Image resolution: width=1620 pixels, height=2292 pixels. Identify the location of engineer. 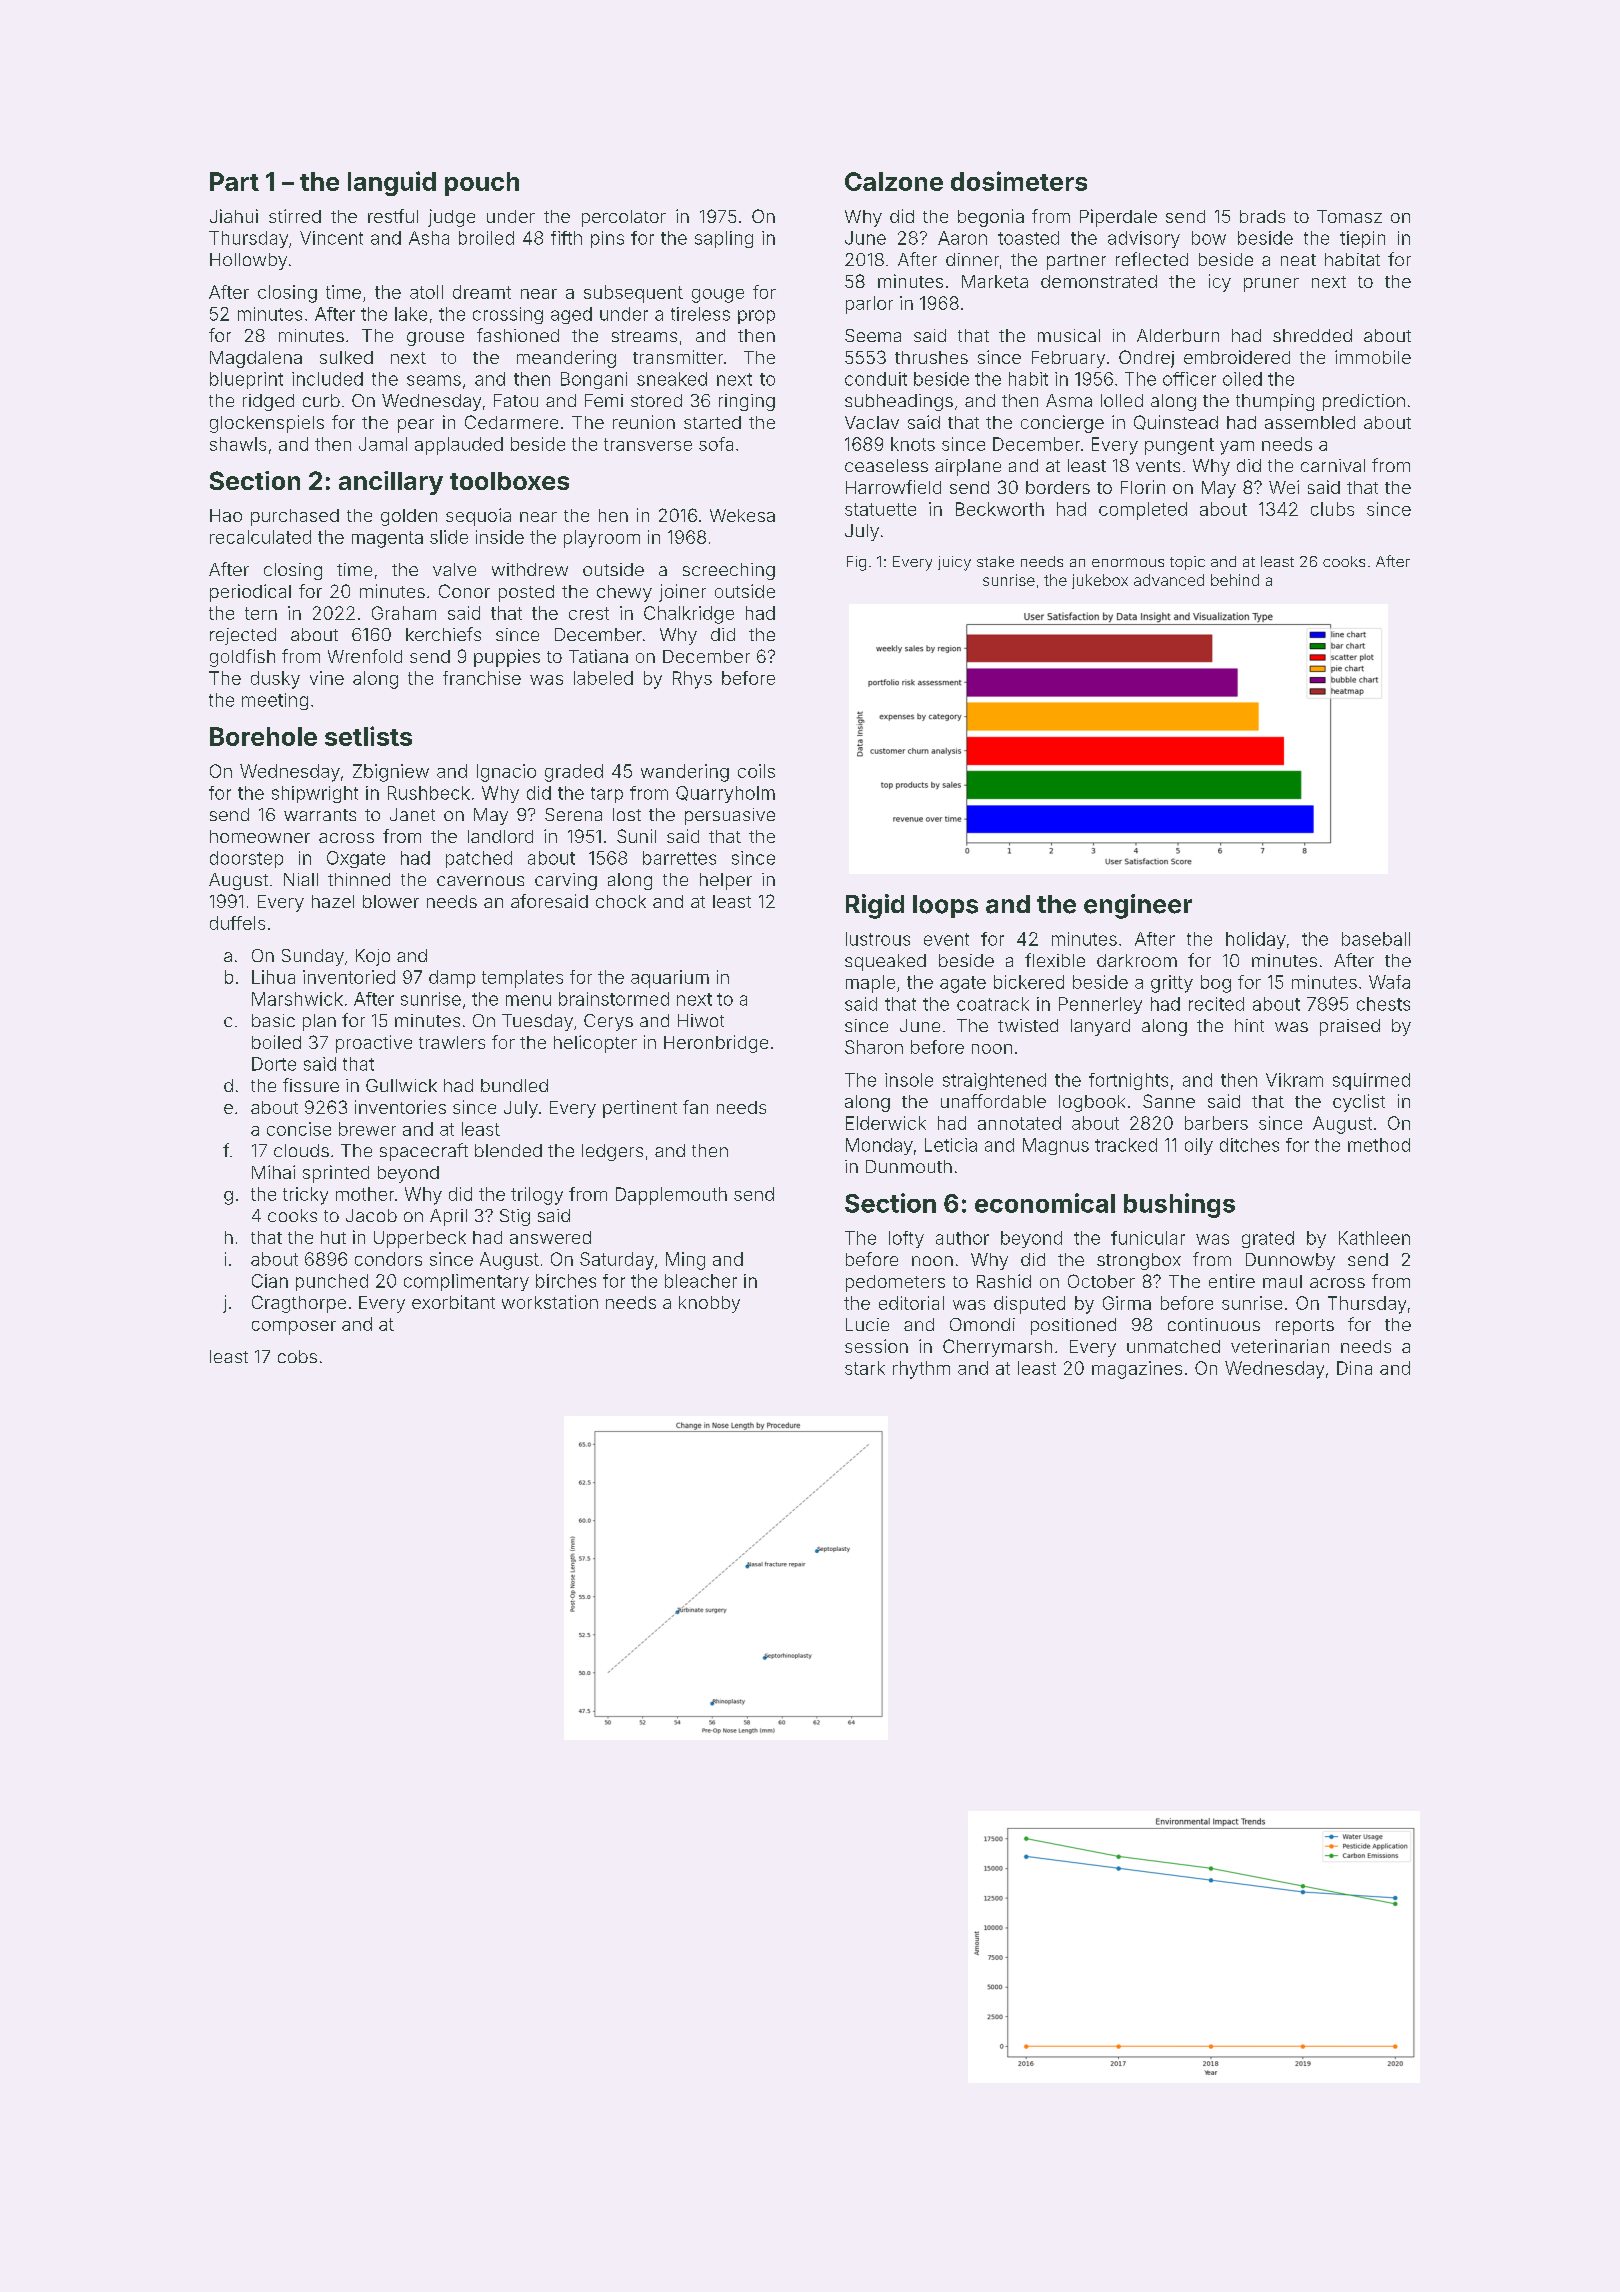
(1138, 906).
